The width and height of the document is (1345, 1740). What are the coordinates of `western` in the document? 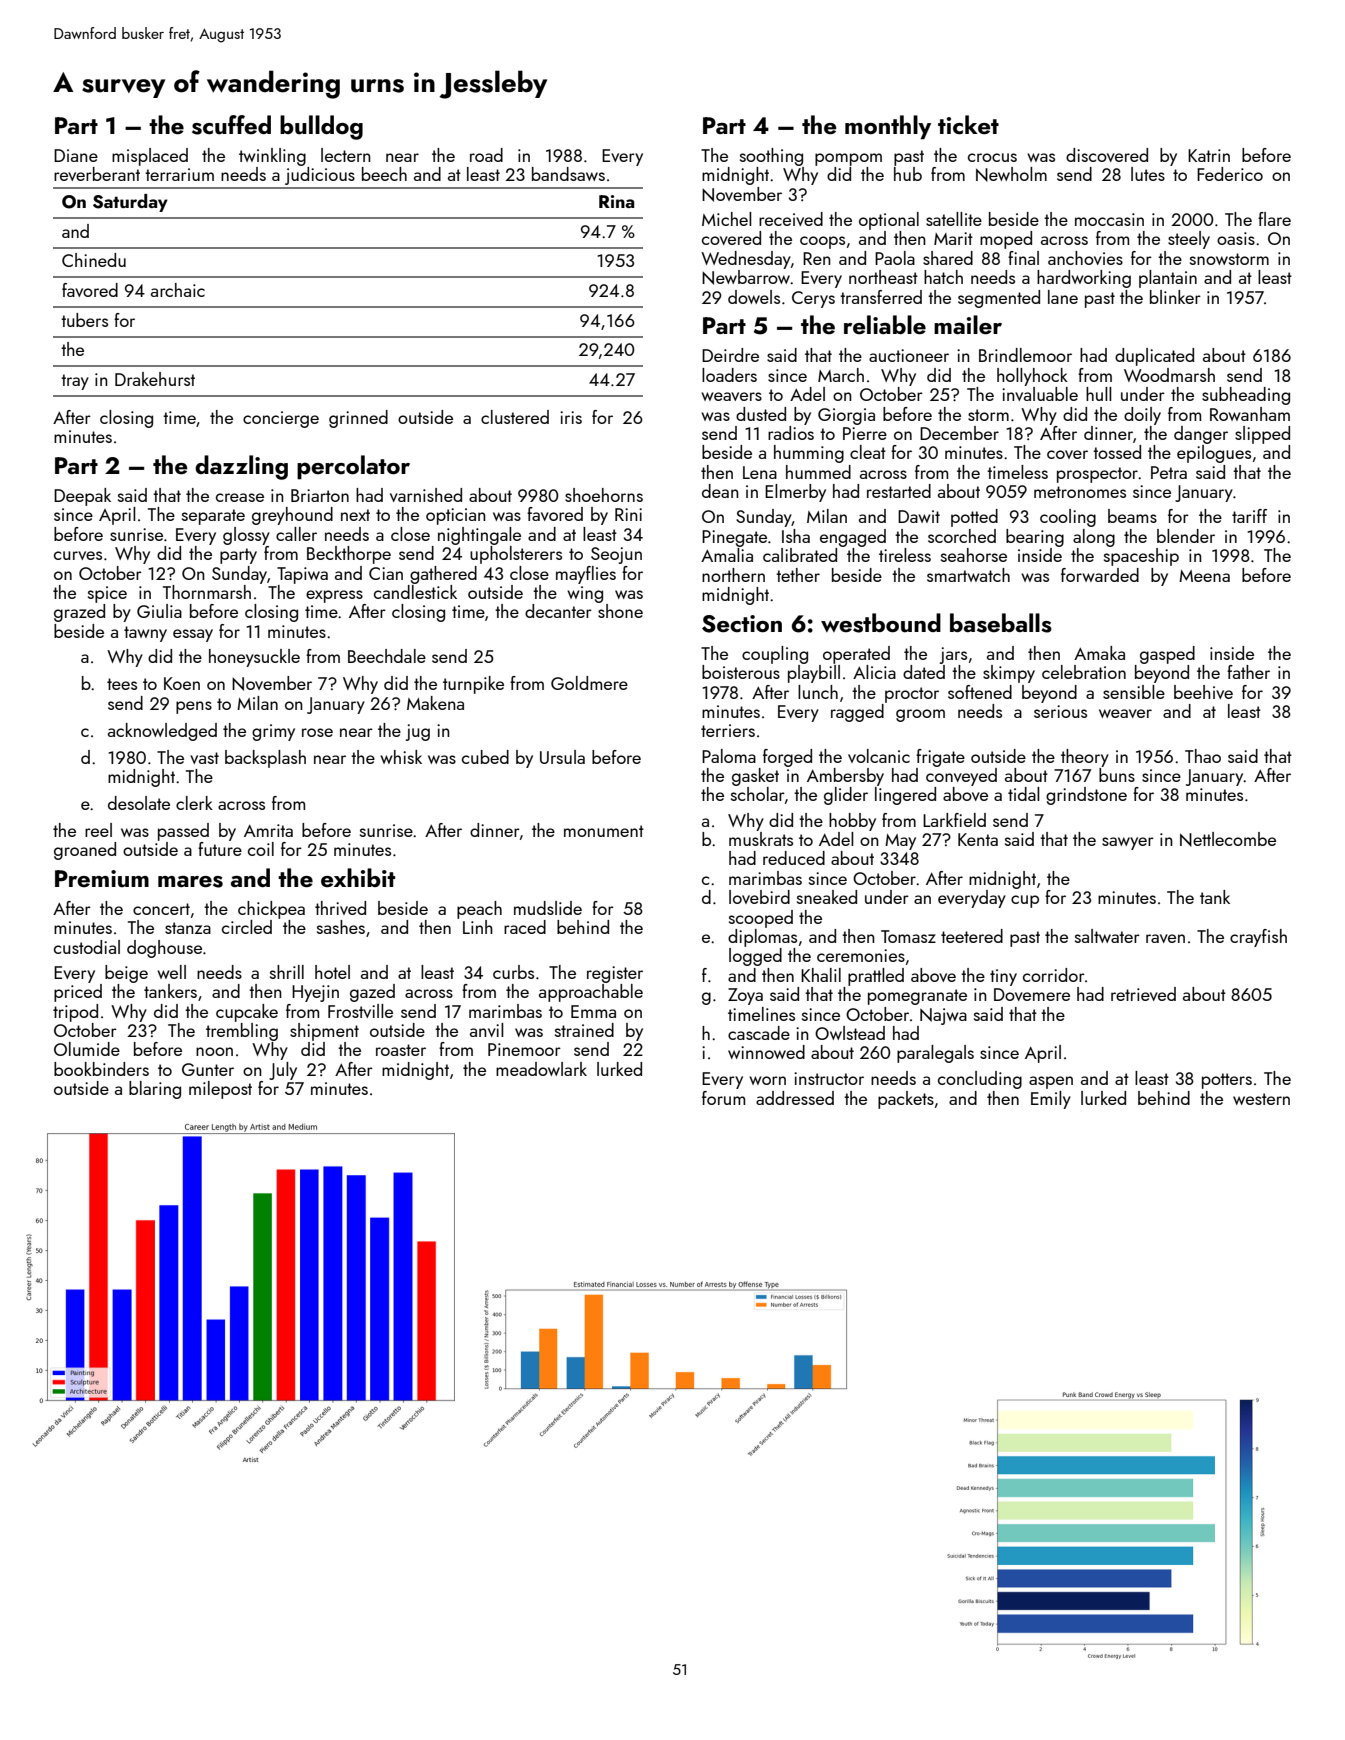 It's located at (1261, 1099).
